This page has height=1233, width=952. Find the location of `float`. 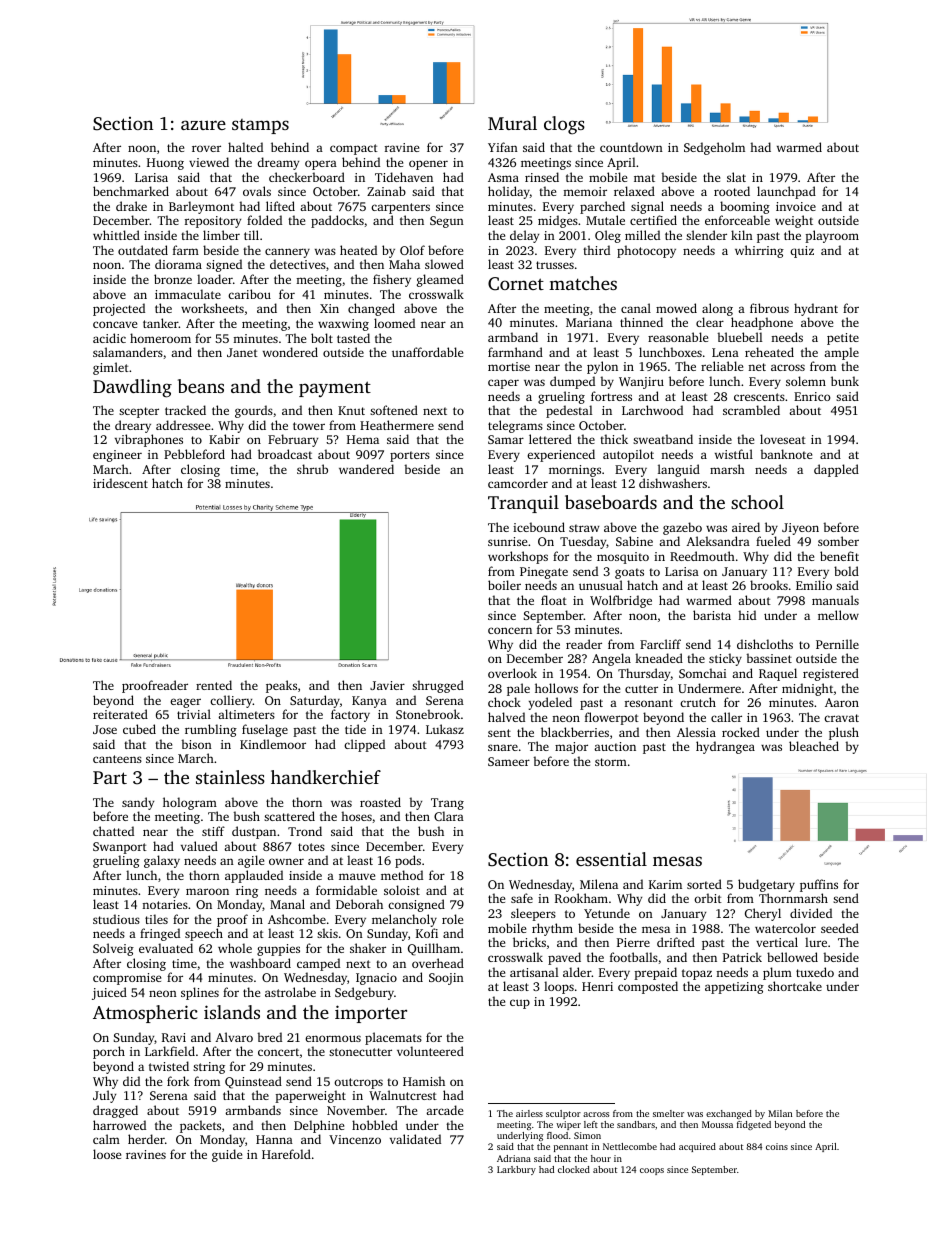

float is located at coordinates (554, 600).
